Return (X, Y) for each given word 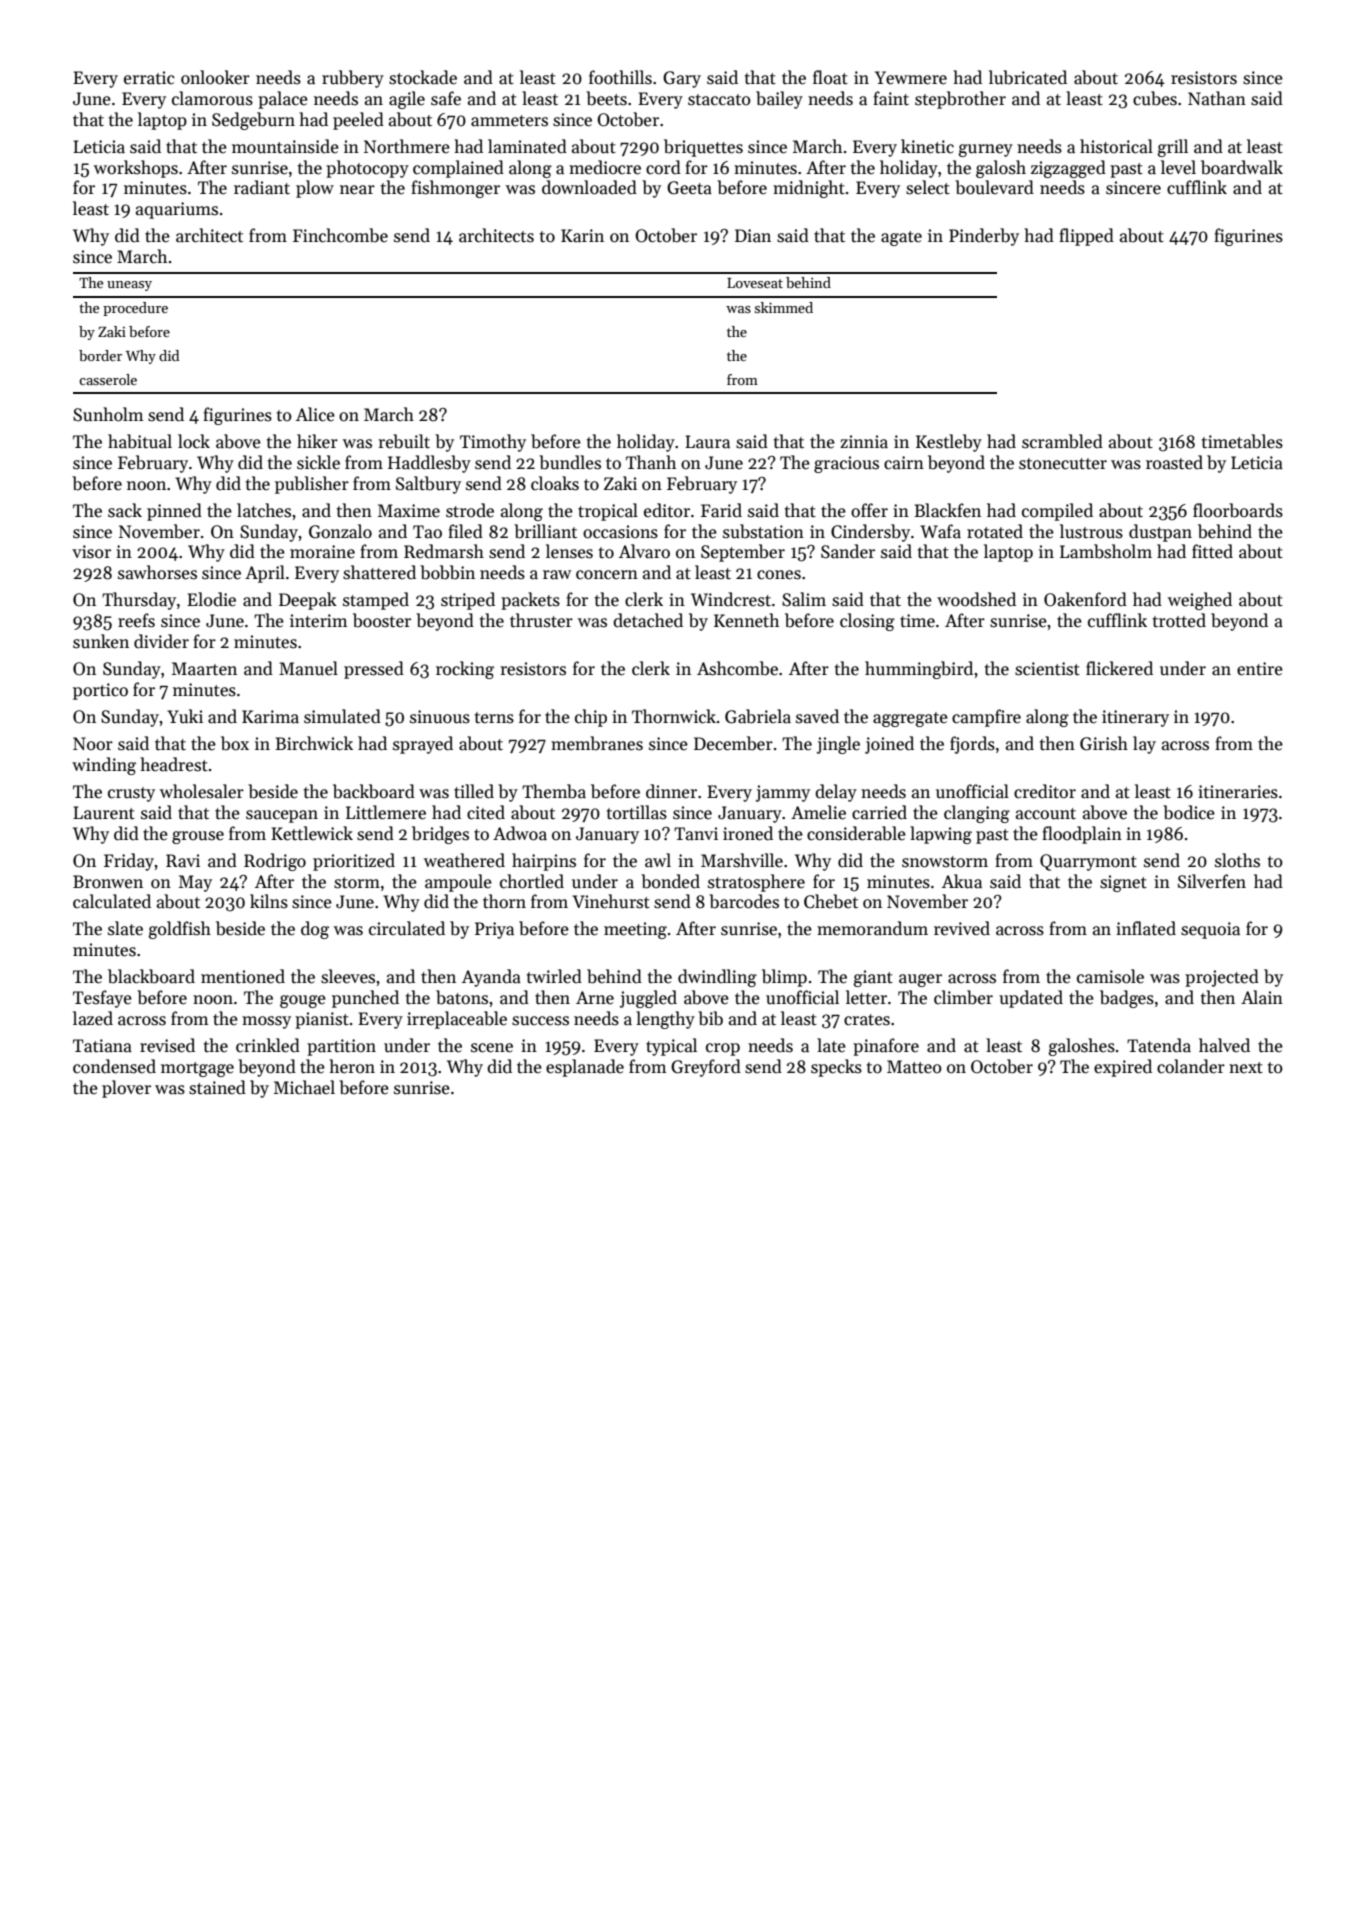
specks (836, 1068)
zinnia (864, 442)
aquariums (177, 210)
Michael (304, 1087)
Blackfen (947, 510)
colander (1191, 1066)
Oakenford (1085, 599)
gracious (846, 464)
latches (264, 510)
